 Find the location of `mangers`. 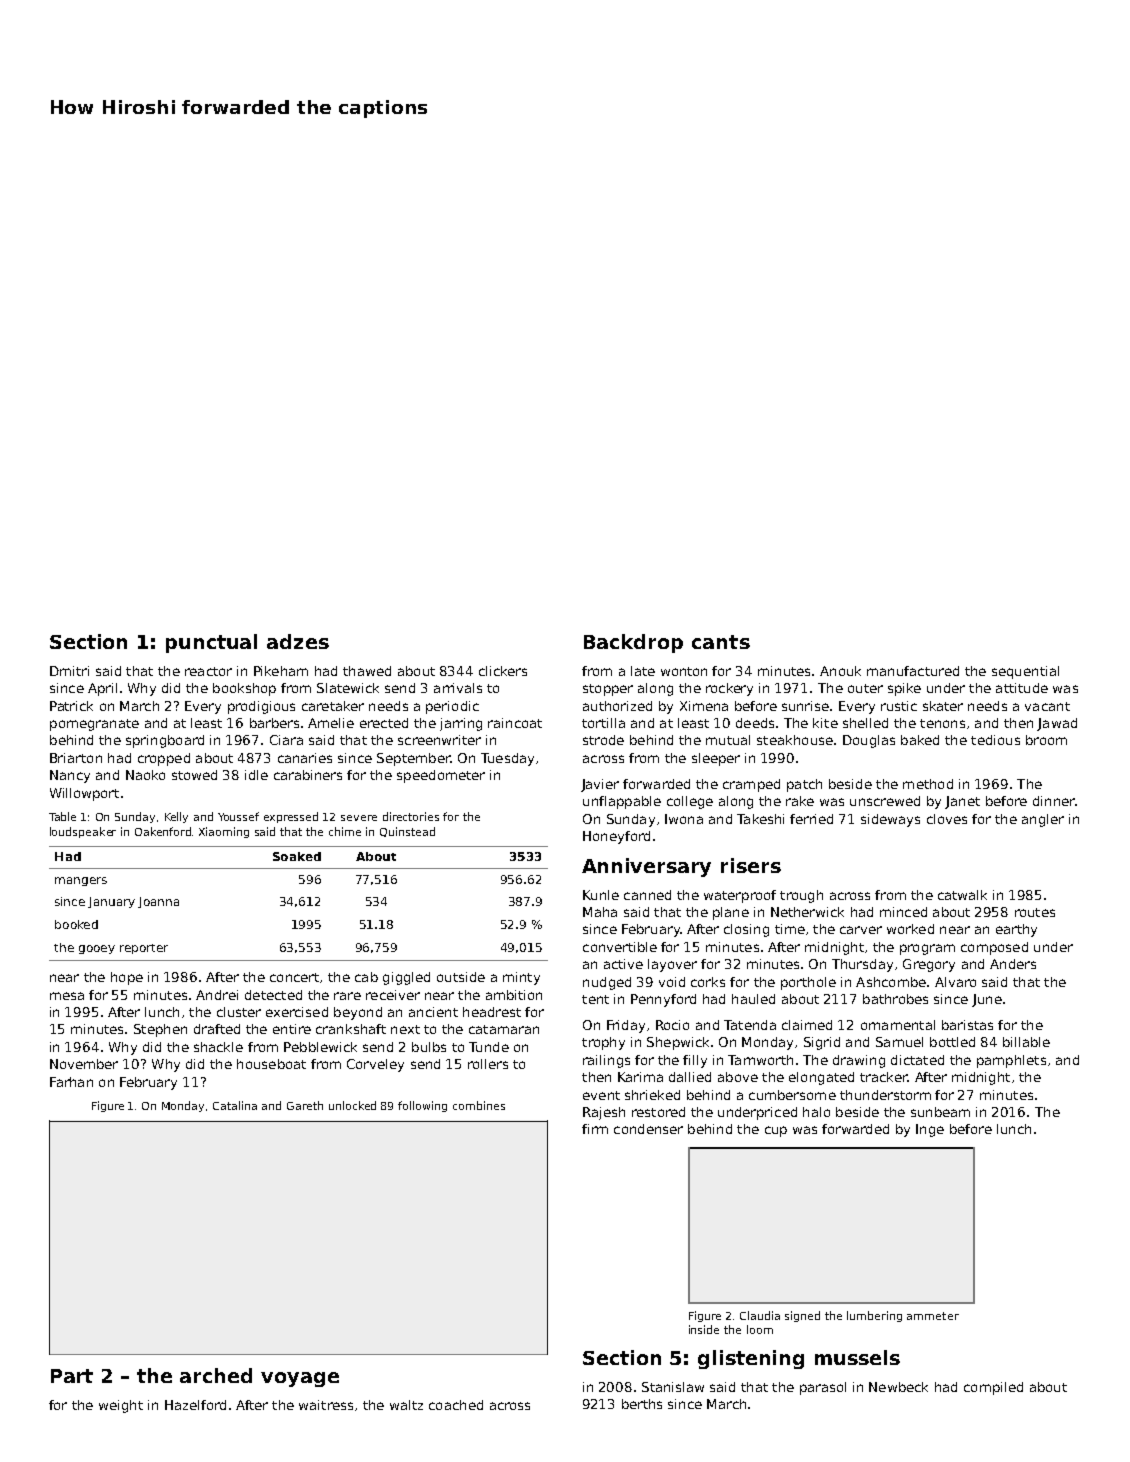

mangers is located at coordinates (81, 881).
